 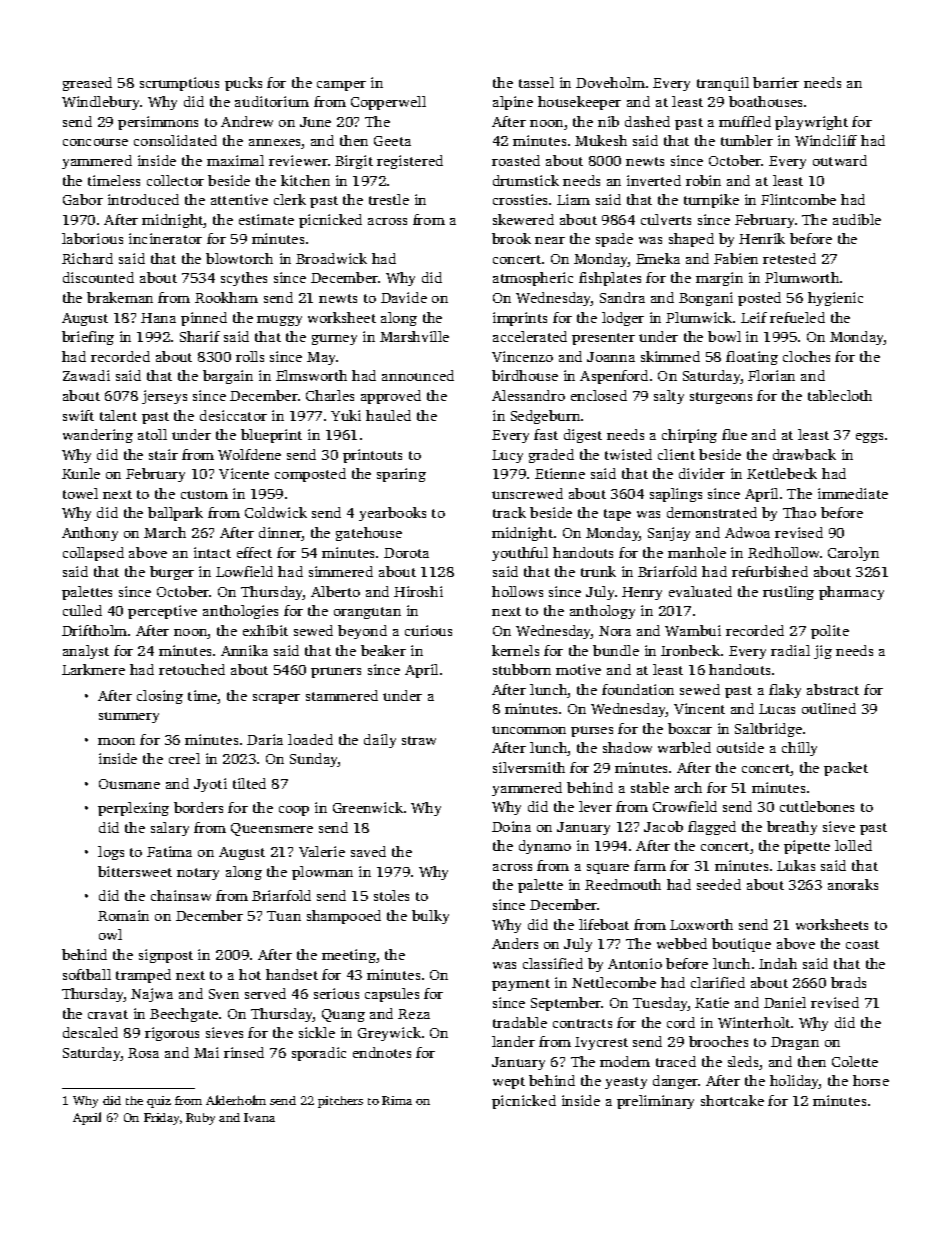 What do you see at coordinates (172, 1034) in the page?
I see `rigorous` at bounding box center [172, 1034].
